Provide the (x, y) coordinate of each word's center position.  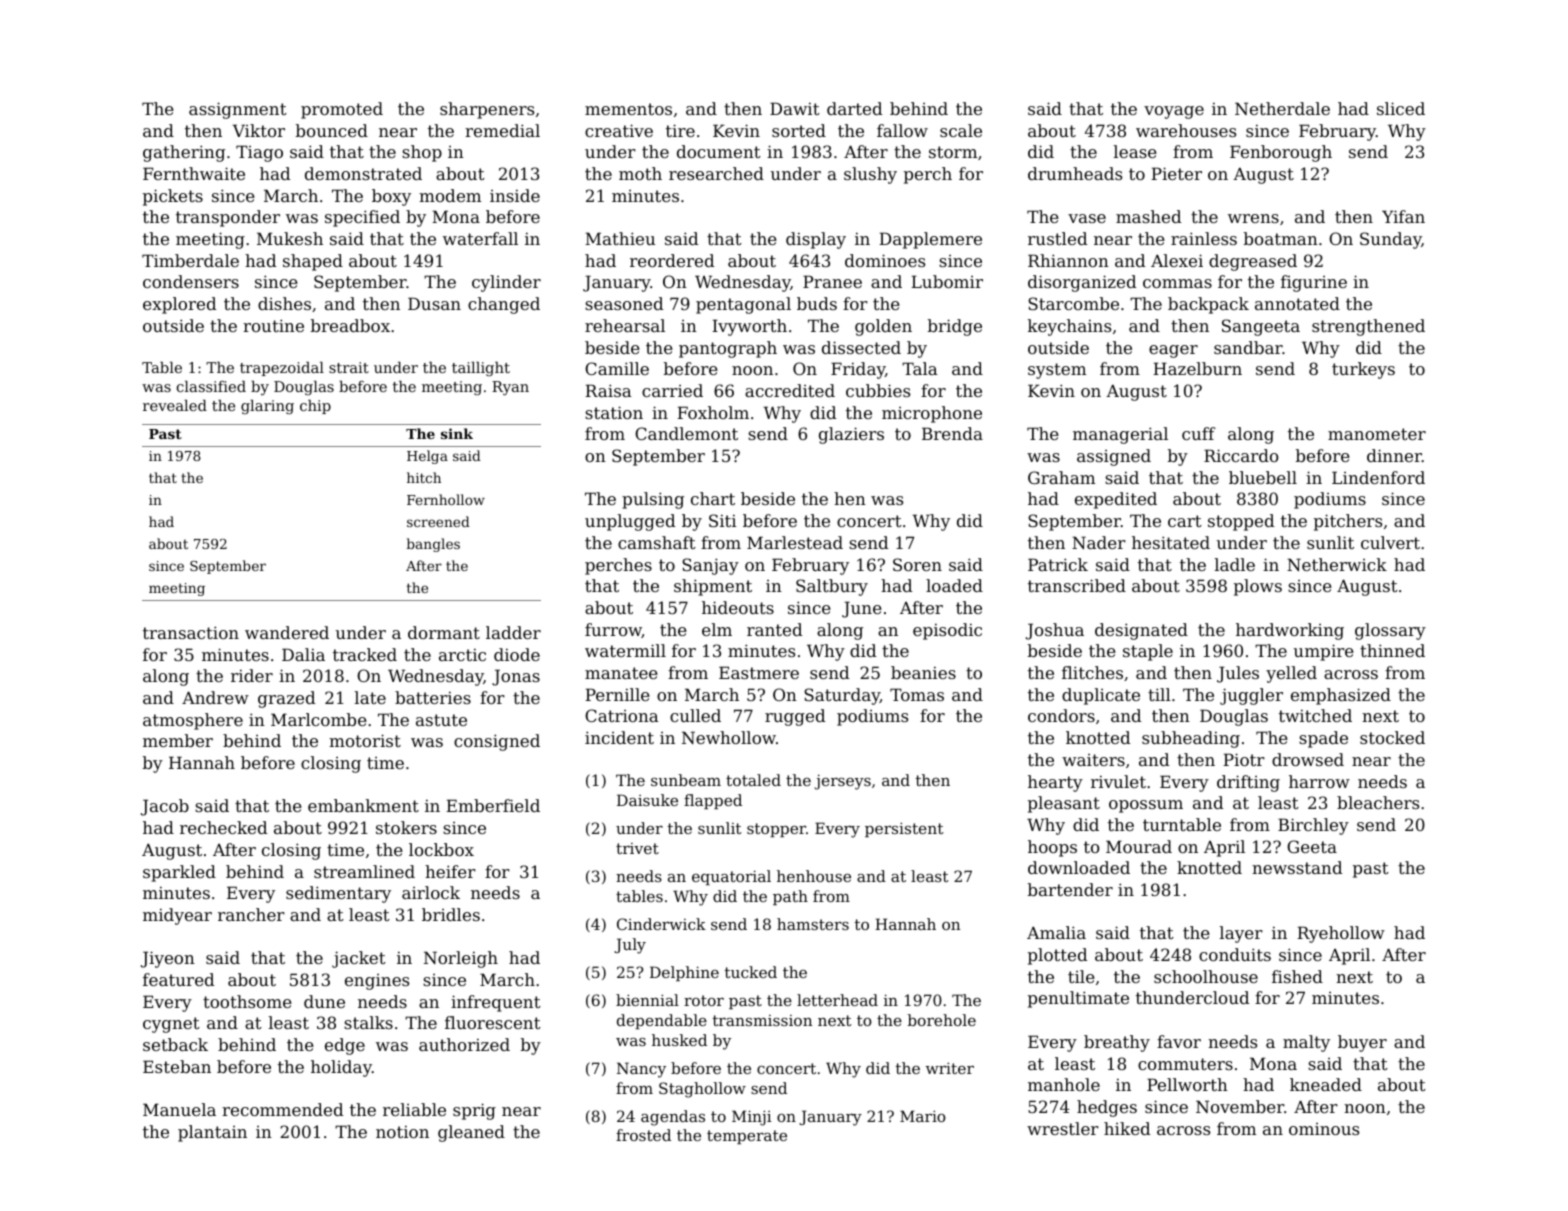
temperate (747, 1137)
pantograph (728, 349)
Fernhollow (446, 499)
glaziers (851, 435)
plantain (212, 1133)
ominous (1324, 1129)
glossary (1390, 631)
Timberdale (190, 260)
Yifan (1403, 216)
